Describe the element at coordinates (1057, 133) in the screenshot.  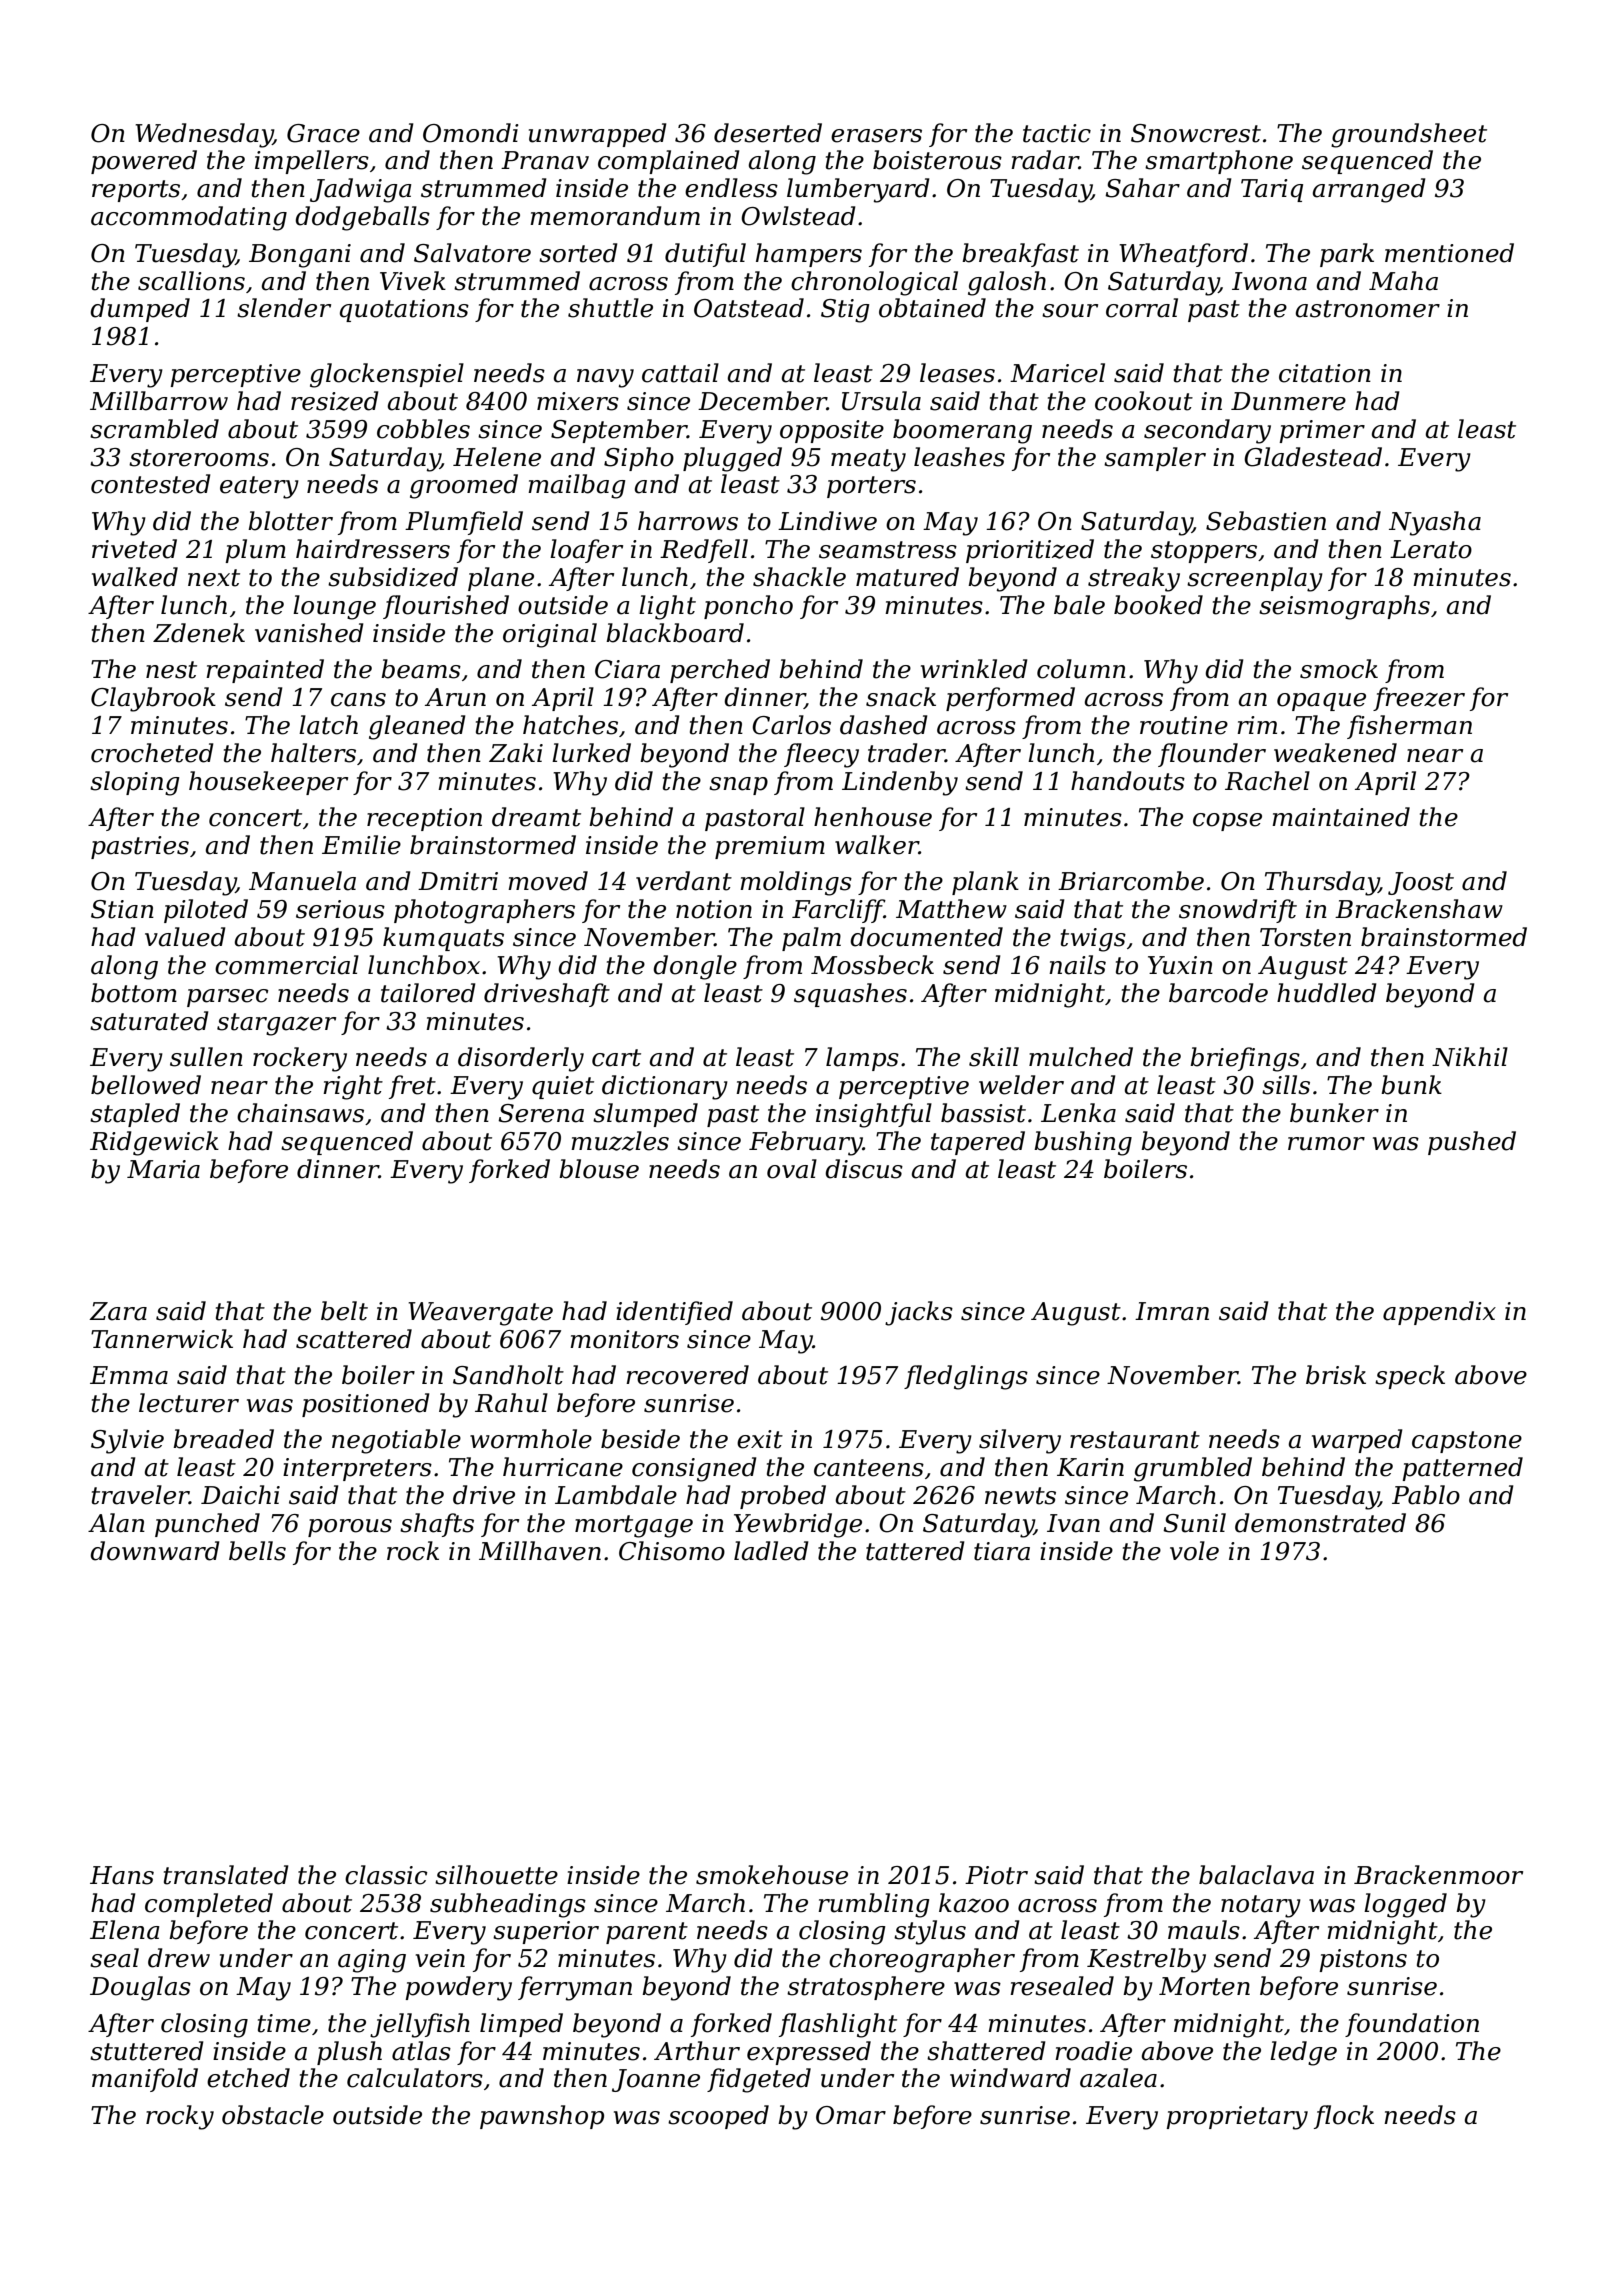
I see `tactic` at that location.
